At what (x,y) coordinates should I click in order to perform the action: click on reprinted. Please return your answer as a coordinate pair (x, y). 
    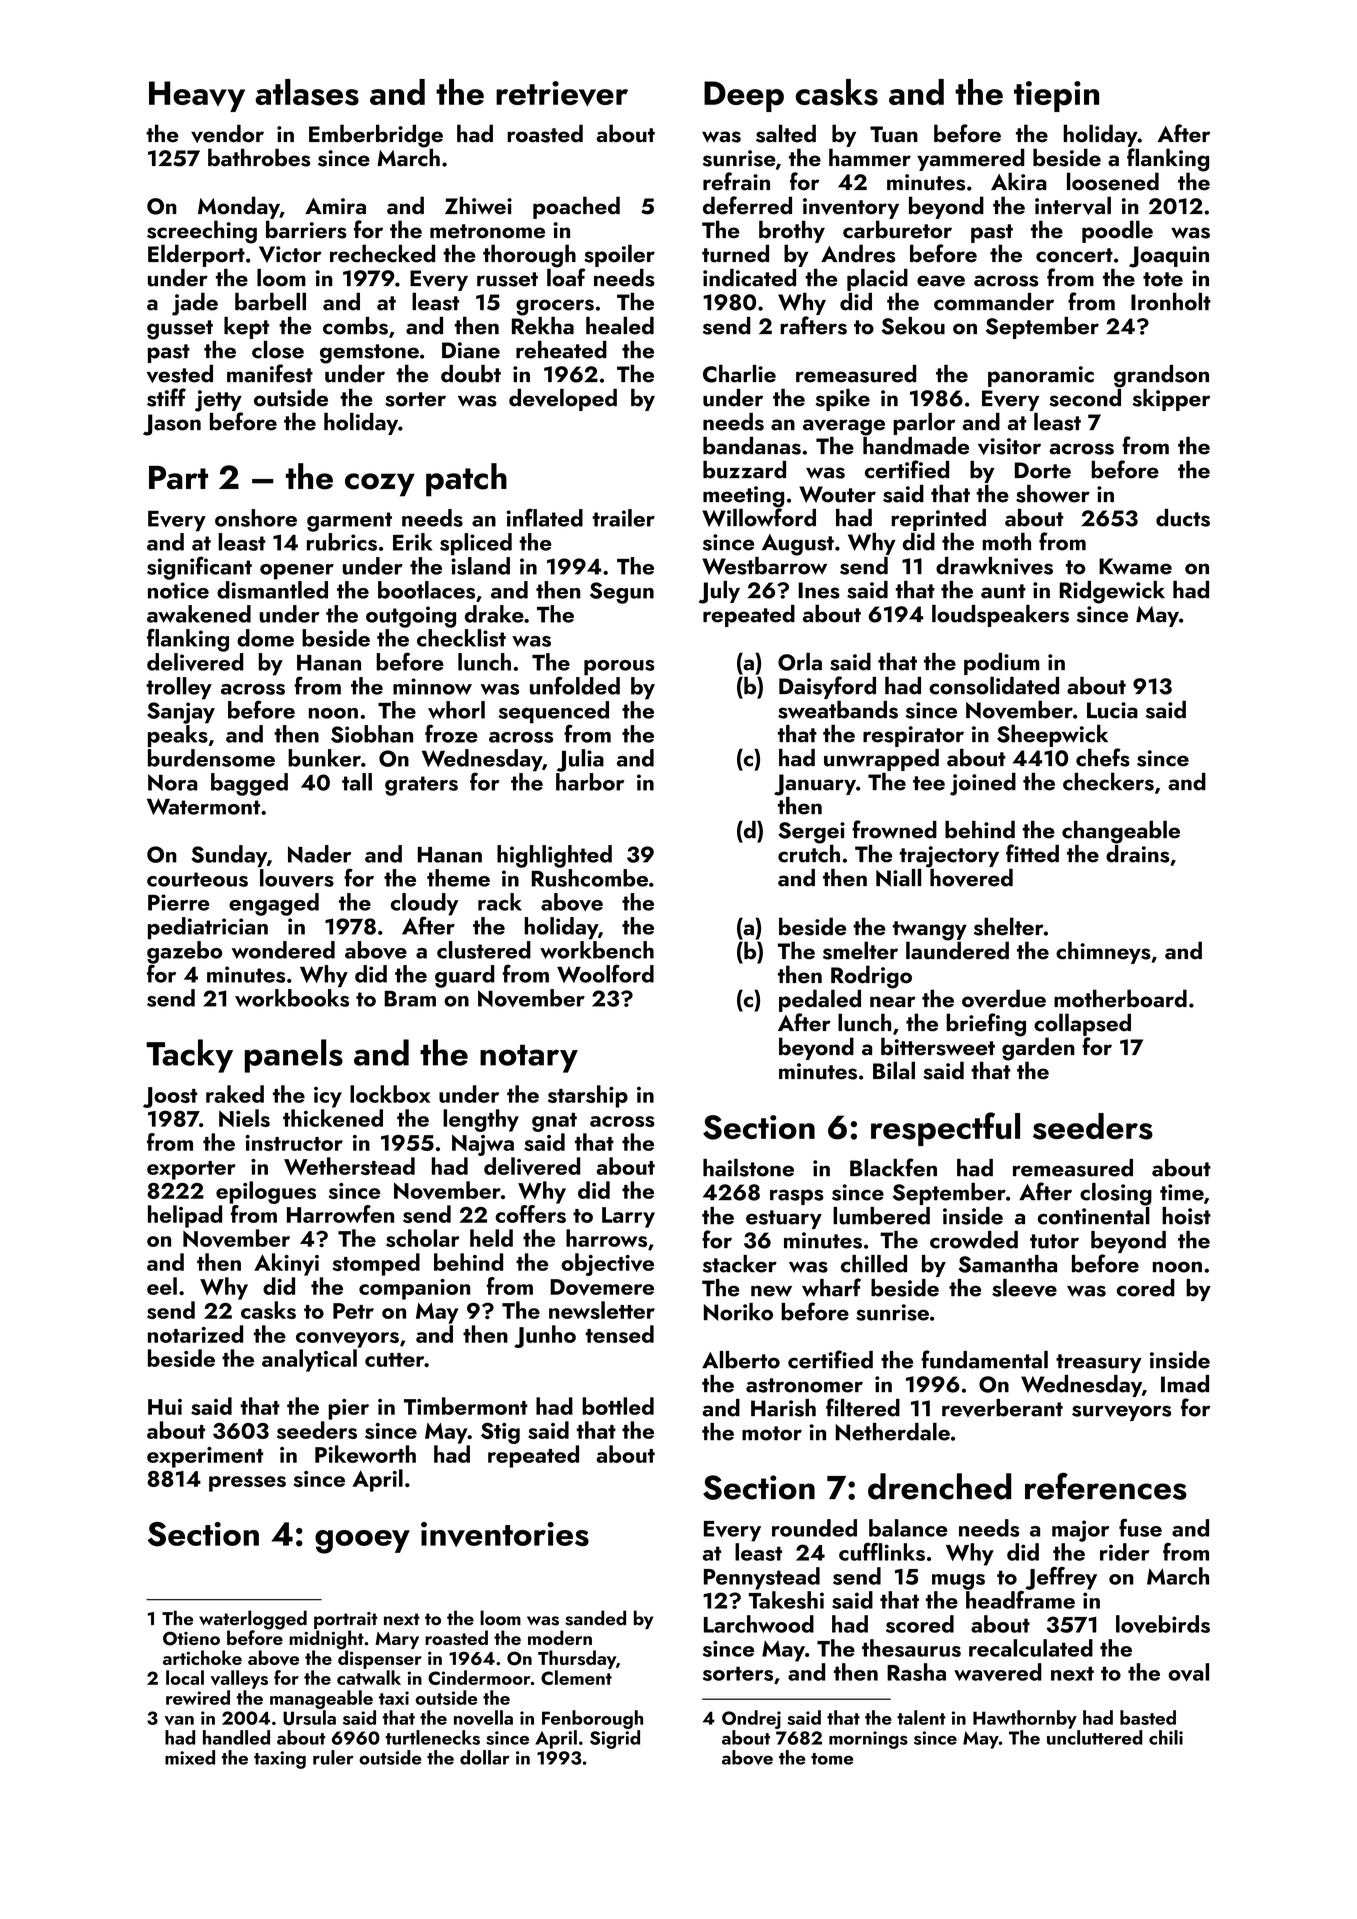
    Looking at the image, I should click on (938, 520).
